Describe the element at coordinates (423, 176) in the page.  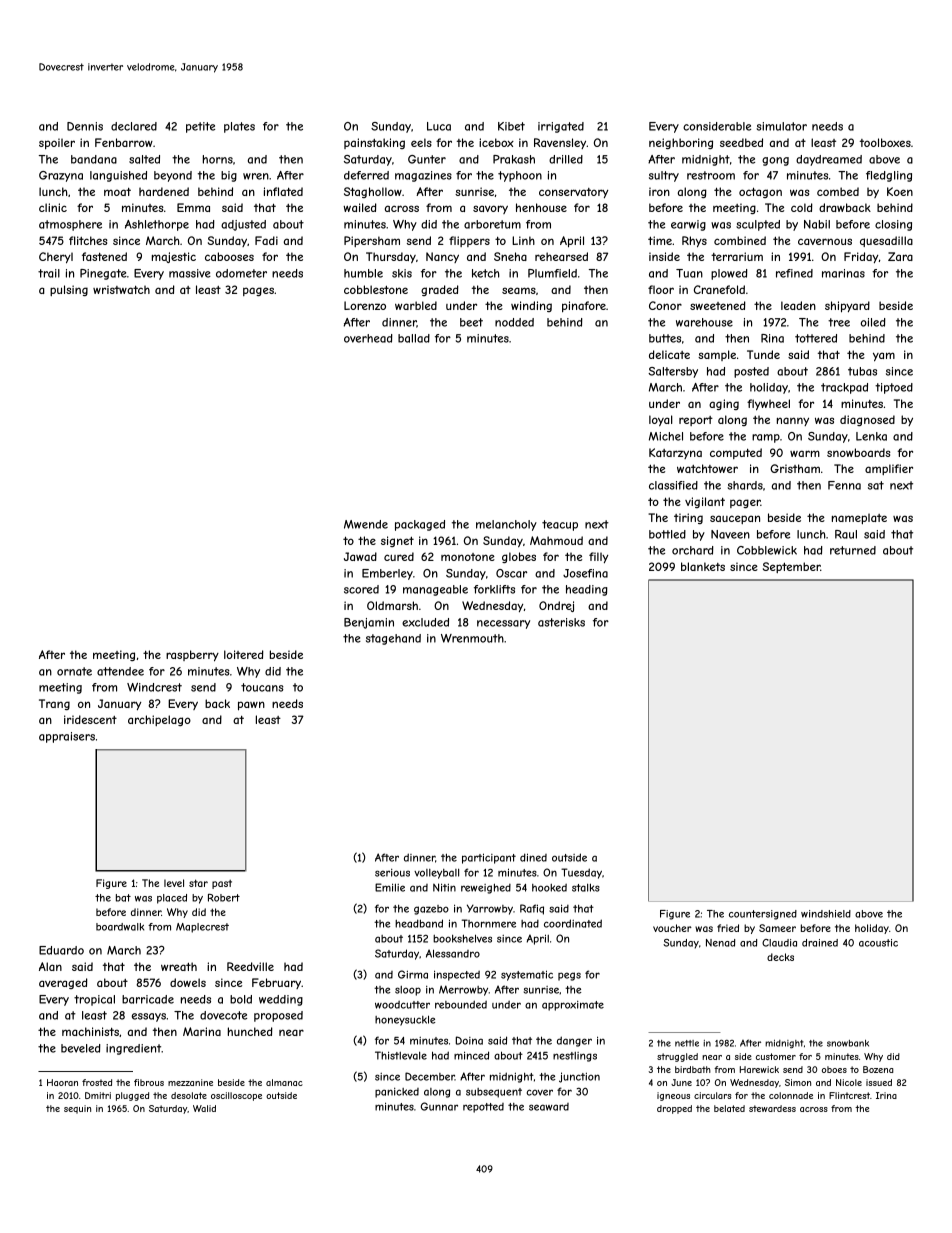
I see `magazines` at that location.
